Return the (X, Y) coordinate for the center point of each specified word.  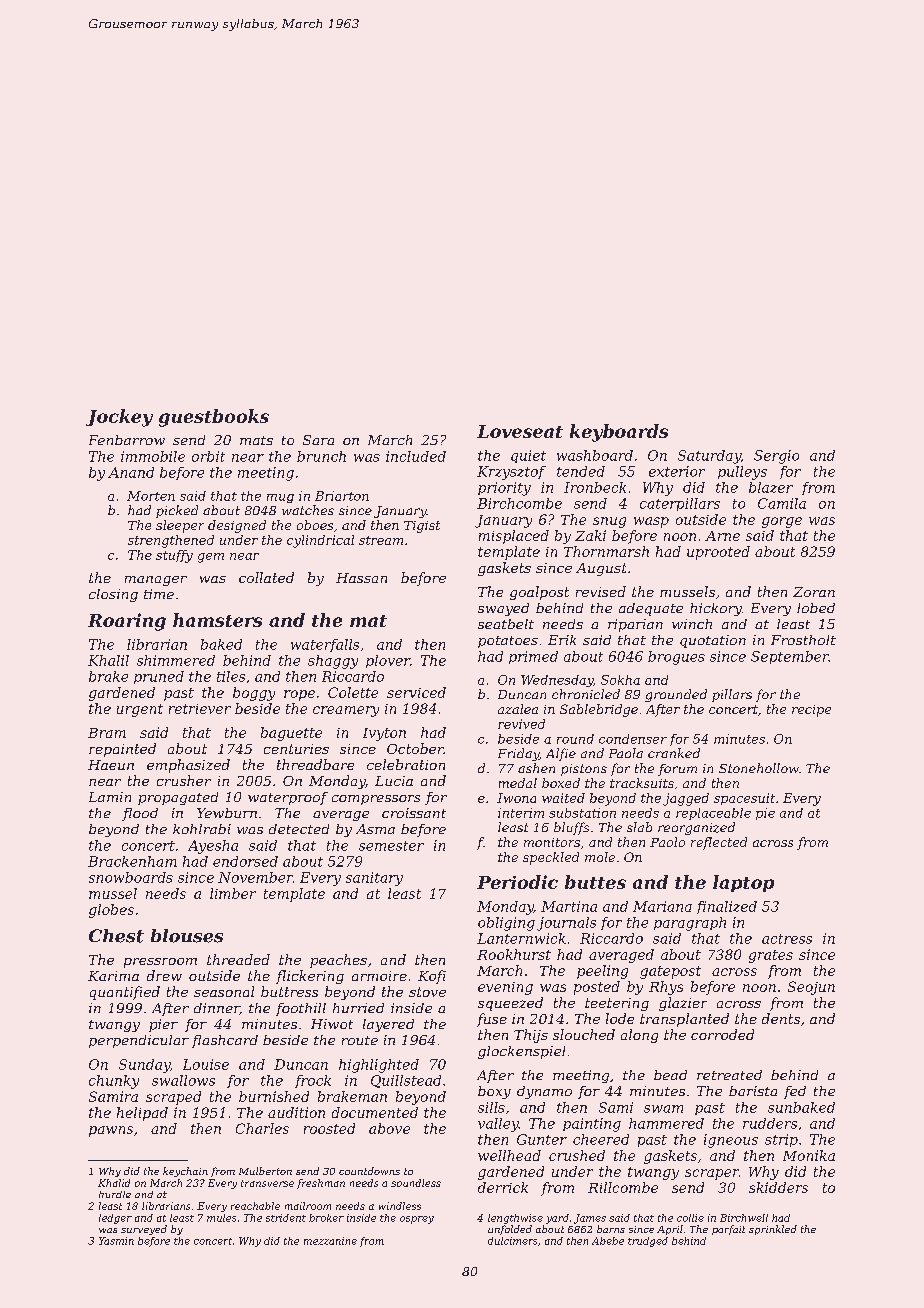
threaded (238, 959)
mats (256, 440)
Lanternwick (521, 938)
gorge (782, 522)
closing (113, 595)
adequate (651, 609)
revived (521, 724)
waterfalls (325, 645)
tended (581, 471)
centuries (296, 749)
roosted (329, 1128)
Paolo (667, 842)
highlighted (379, 1066)
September (790, 657)
